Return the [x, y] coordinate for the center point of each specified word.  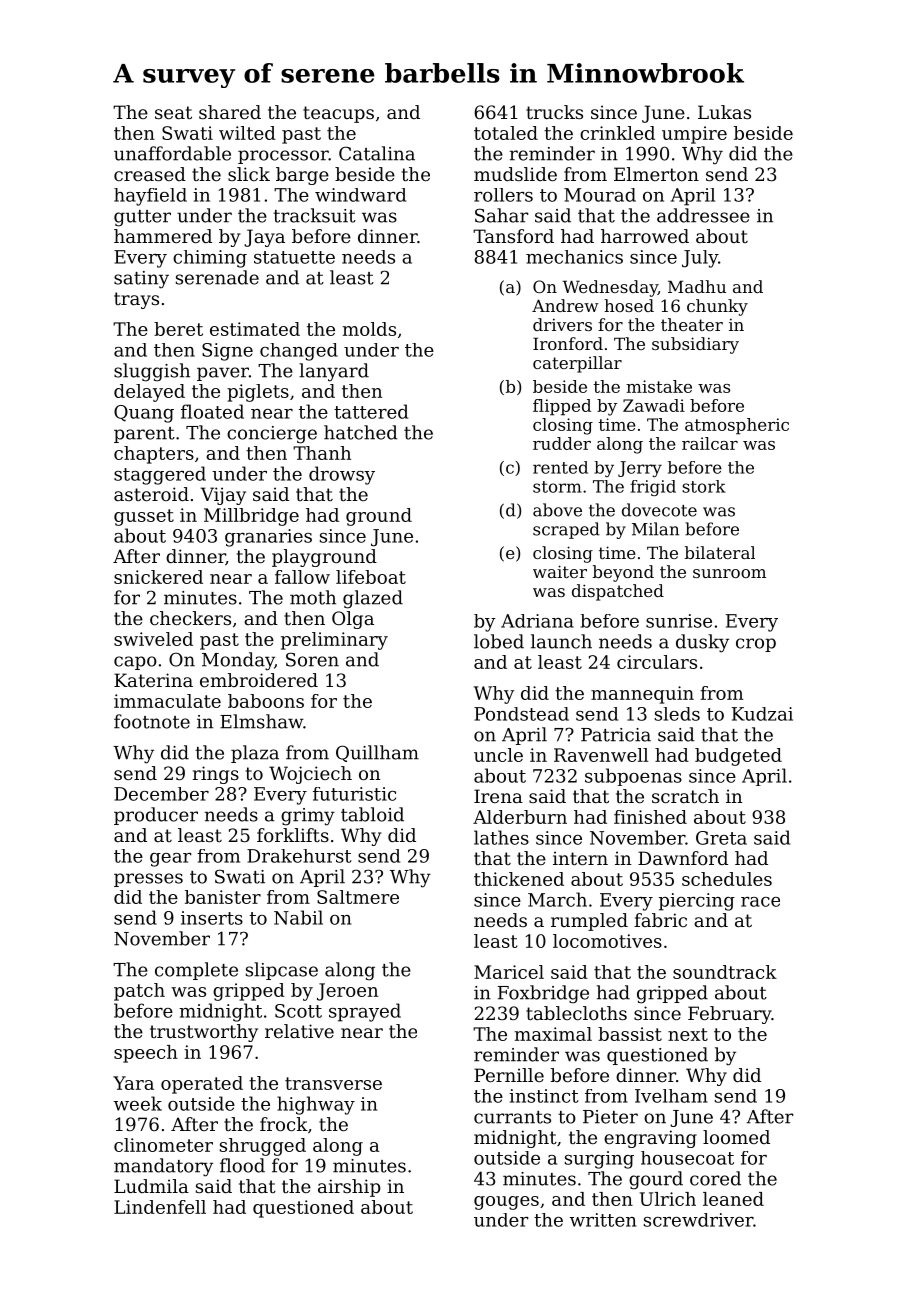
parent [144, 435]
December [161, 794]
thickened [519, 879]
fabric [660, 920]
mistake [659, 386]
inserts [212, 918]
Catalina [377, 153]
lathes [501, 837]
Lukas [724, 112]
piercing [697, 902]
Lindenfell [160, 1207]
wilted [247, 133]
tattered [371, 411]
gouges [506, 1203]
